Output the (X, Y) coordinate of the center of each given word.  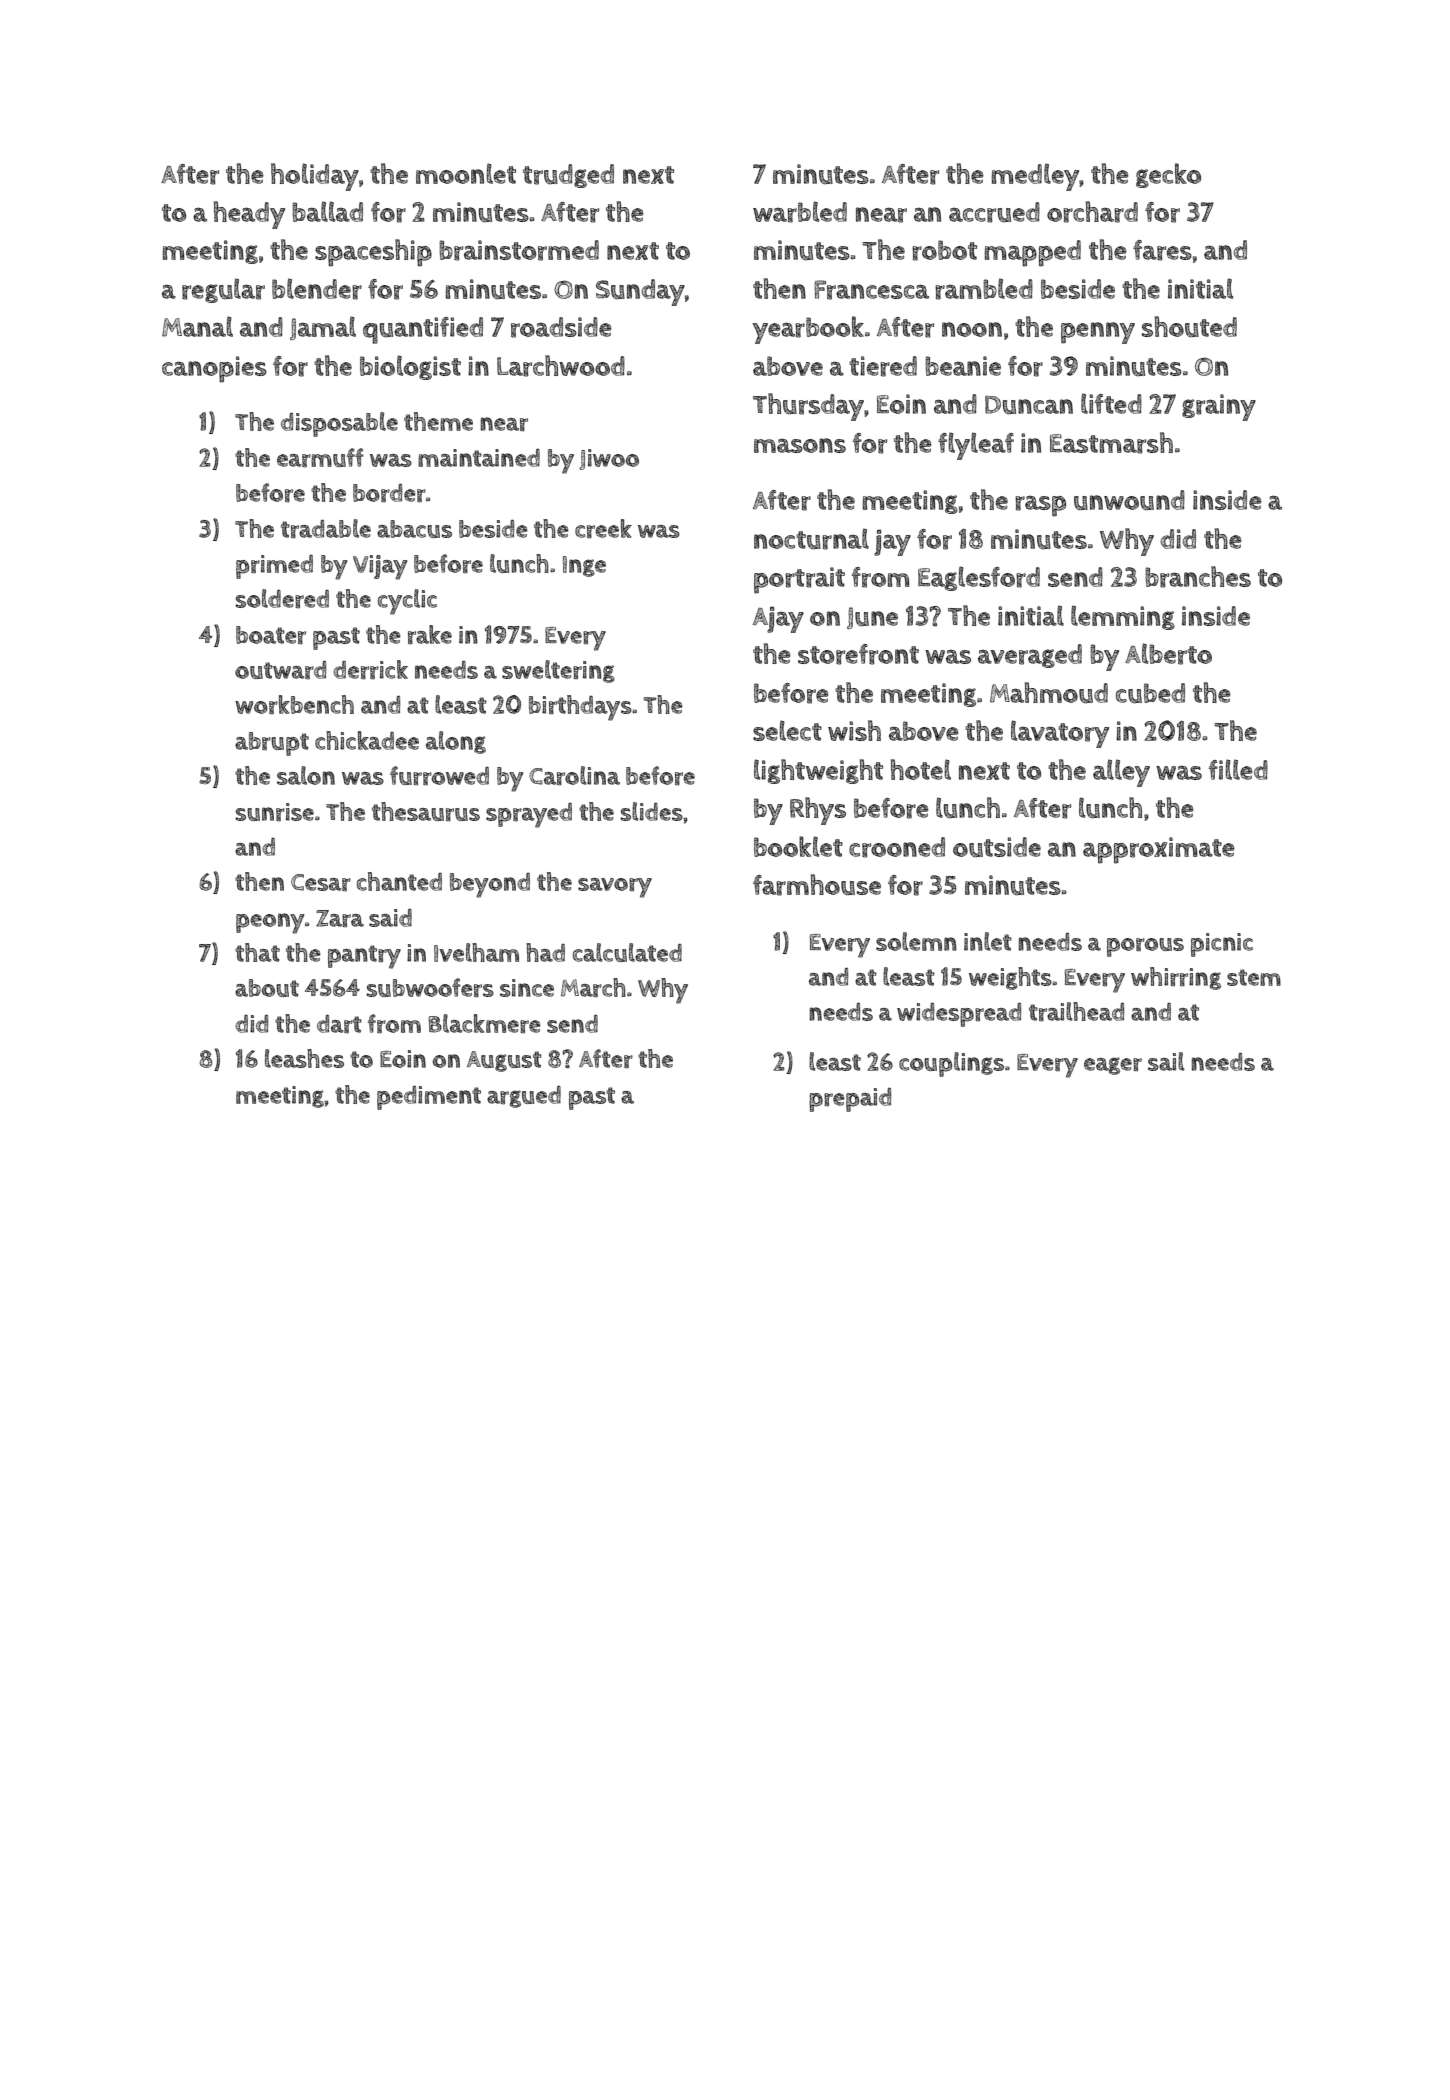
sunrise (275, 812)
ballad (327, 211)
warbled (800, 212)
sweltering (558, 671)
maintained (479, 458)
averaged (1030, 656)
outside (997, 847)
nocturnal (811, 539)
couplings (951, 1064)
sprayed (529, 815)
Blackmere (485, 1024)
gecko (1168, 175)
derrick (370, 669)
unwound (1129, 500)
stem (1254, 977)
